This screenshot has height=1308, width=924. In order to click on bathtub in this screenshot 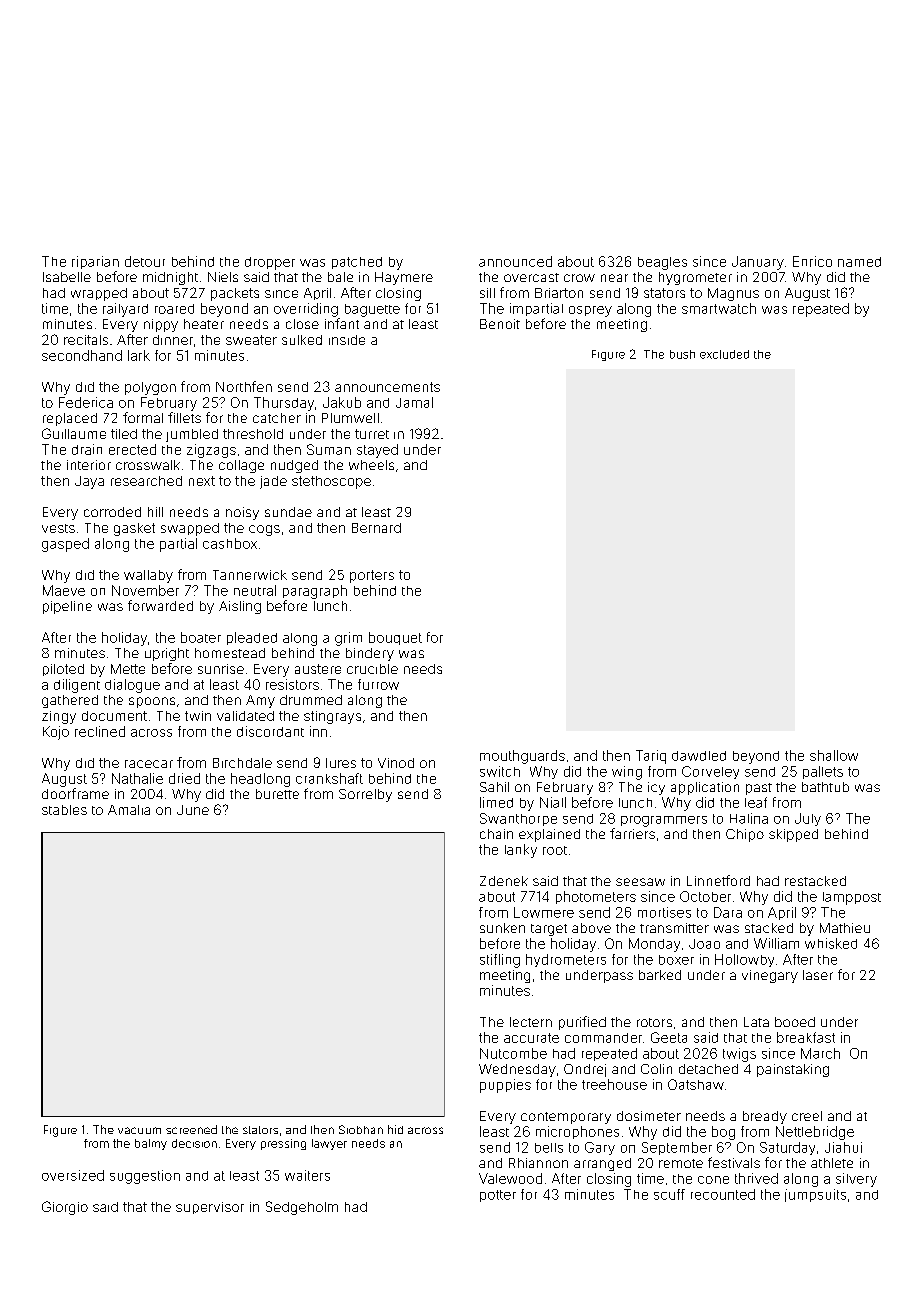, I will do `click(825, 787)`.
